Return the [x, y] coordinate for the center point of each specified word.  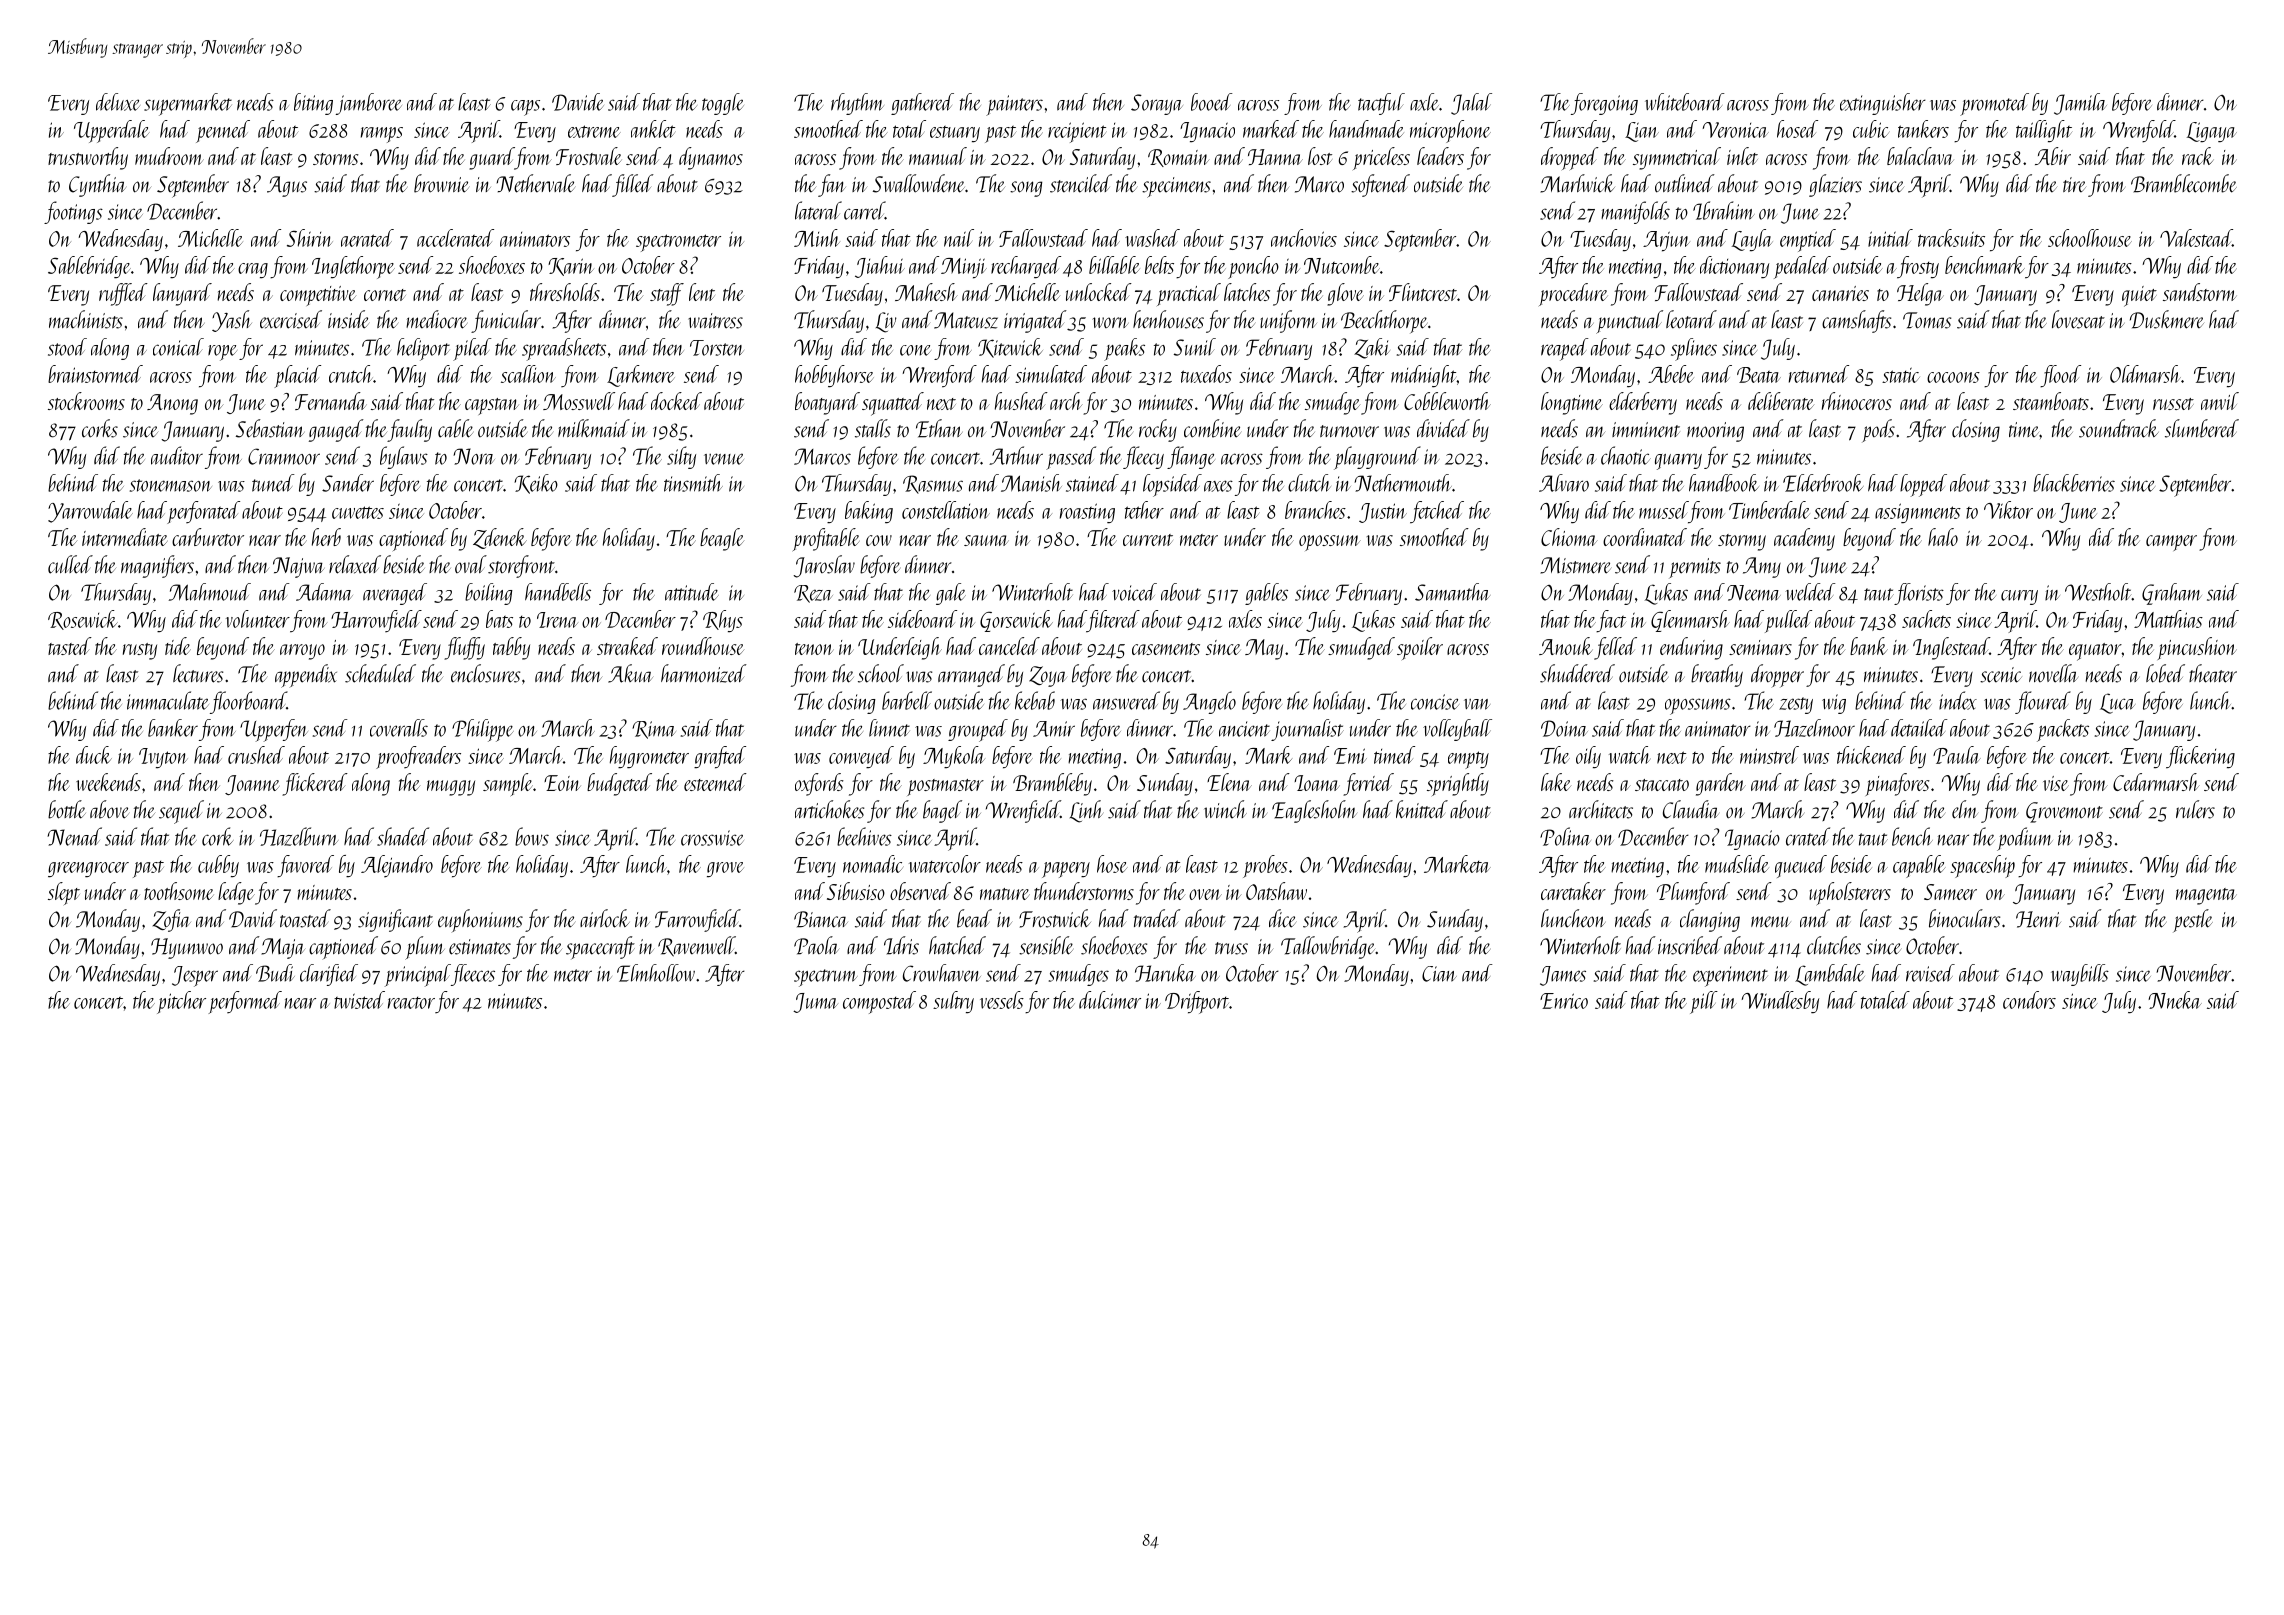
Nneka [2175, 1000]
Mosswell [579, 401]
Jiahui [880, 267]
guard [492, 158]
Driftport [1197, 1002]
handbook [1724, 483]
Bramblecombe [2184, 183]
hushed [1021, 401]
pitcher [181, 1002]
